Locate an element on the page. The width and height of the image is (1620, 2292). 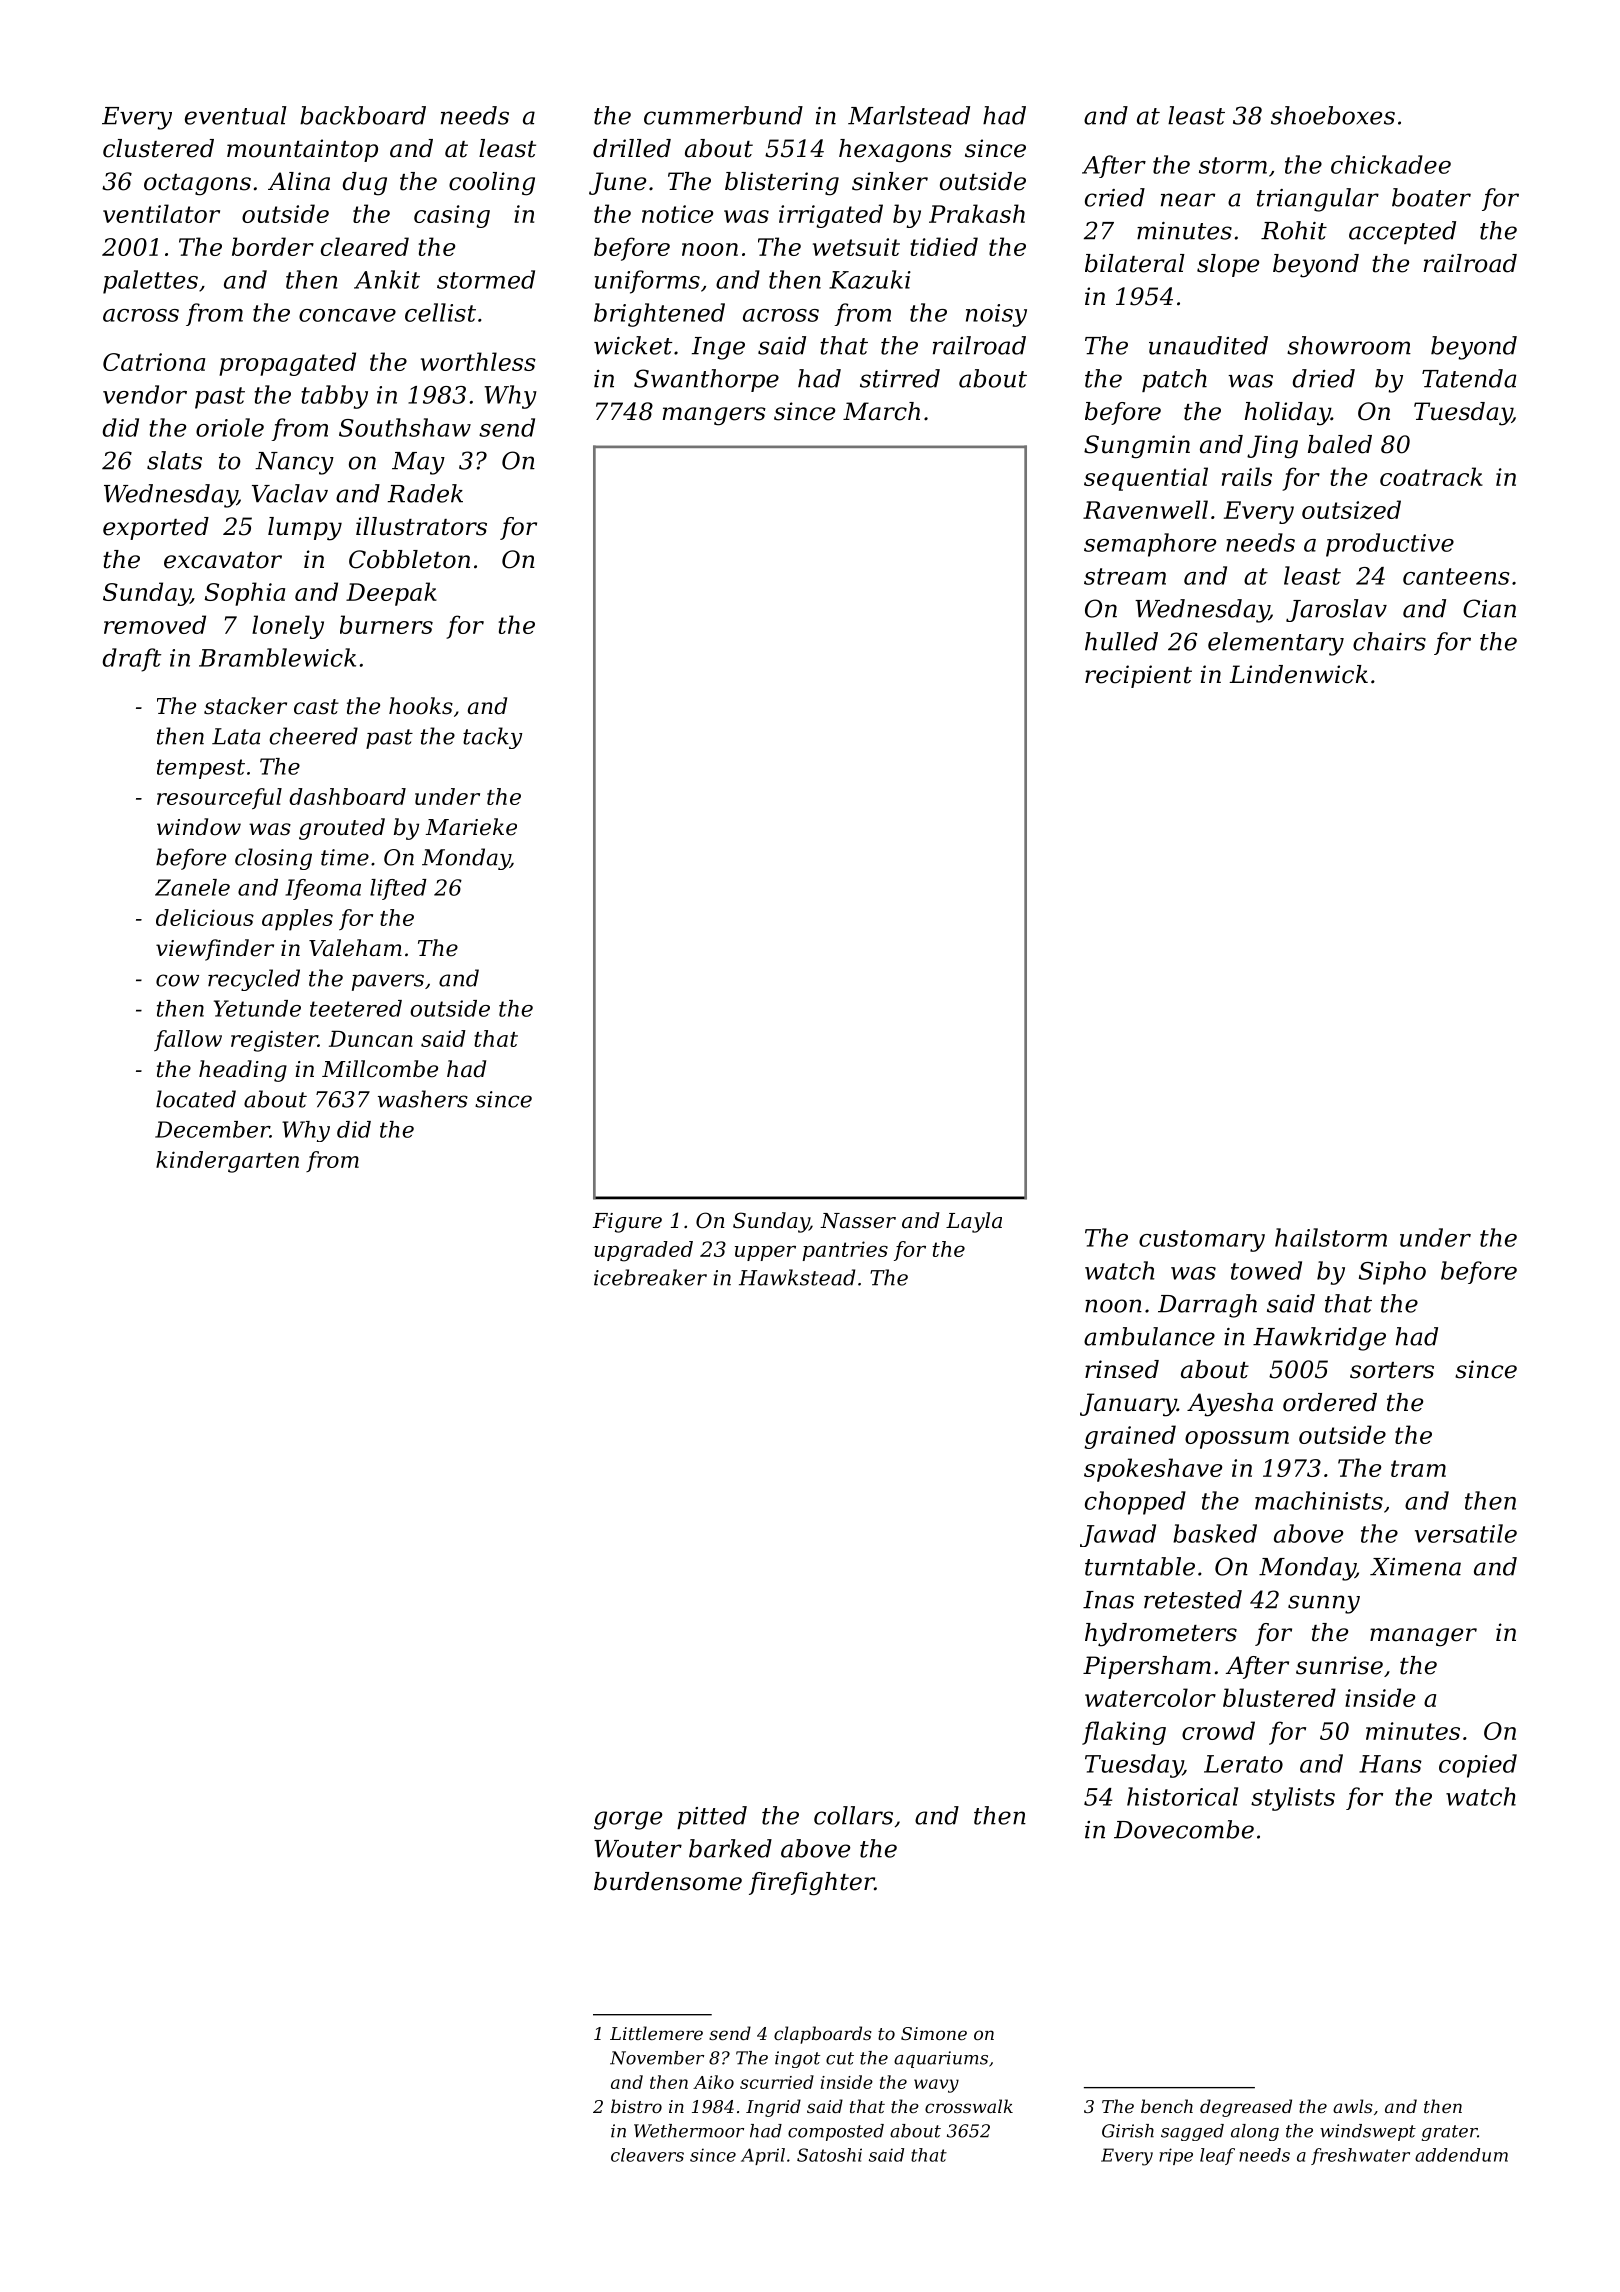
gorge is located at coordinates (628, 1820).
